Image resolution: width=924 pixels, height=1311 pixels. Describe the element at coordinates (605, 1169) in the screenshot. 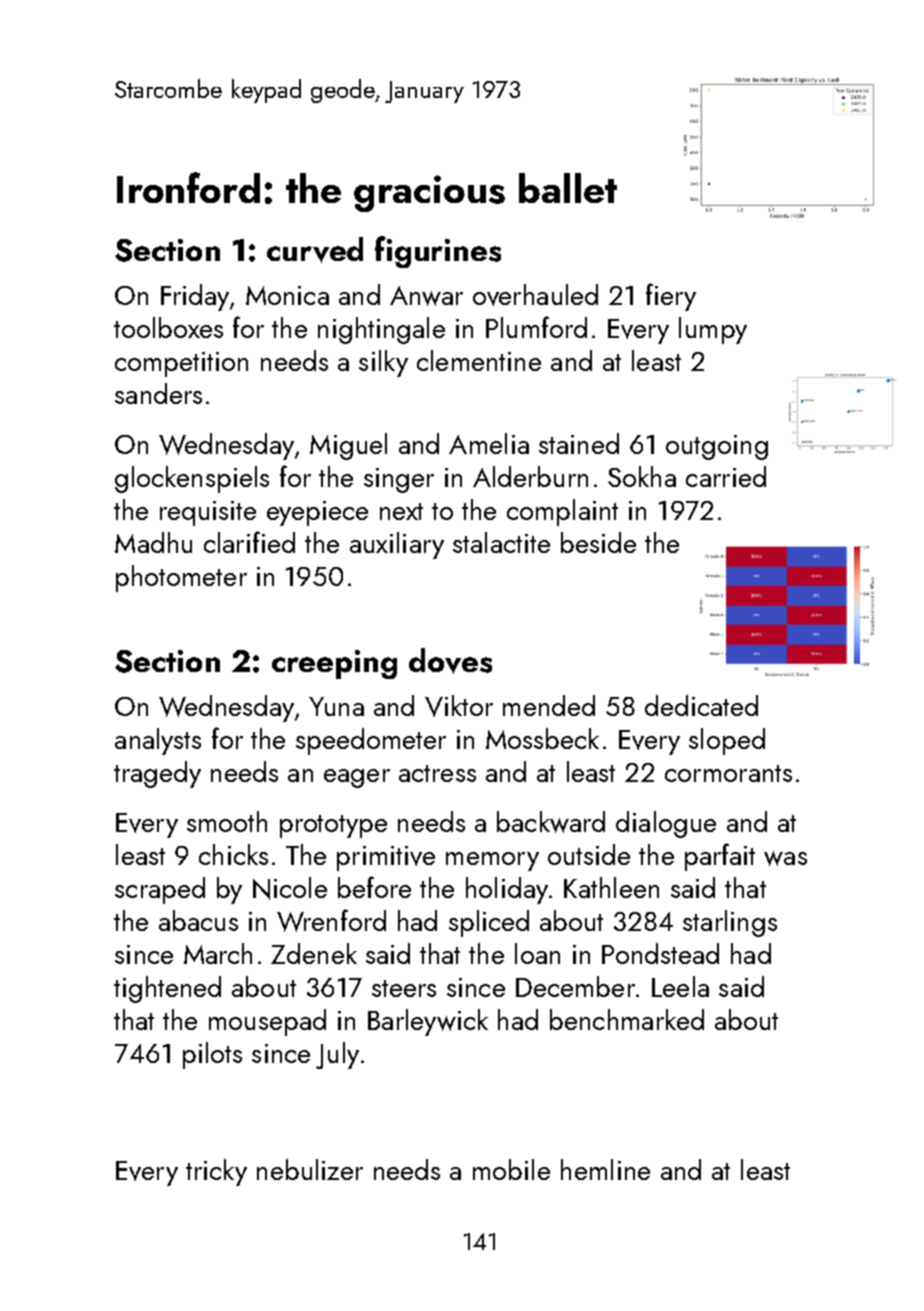

I see `hemline` at that location.
